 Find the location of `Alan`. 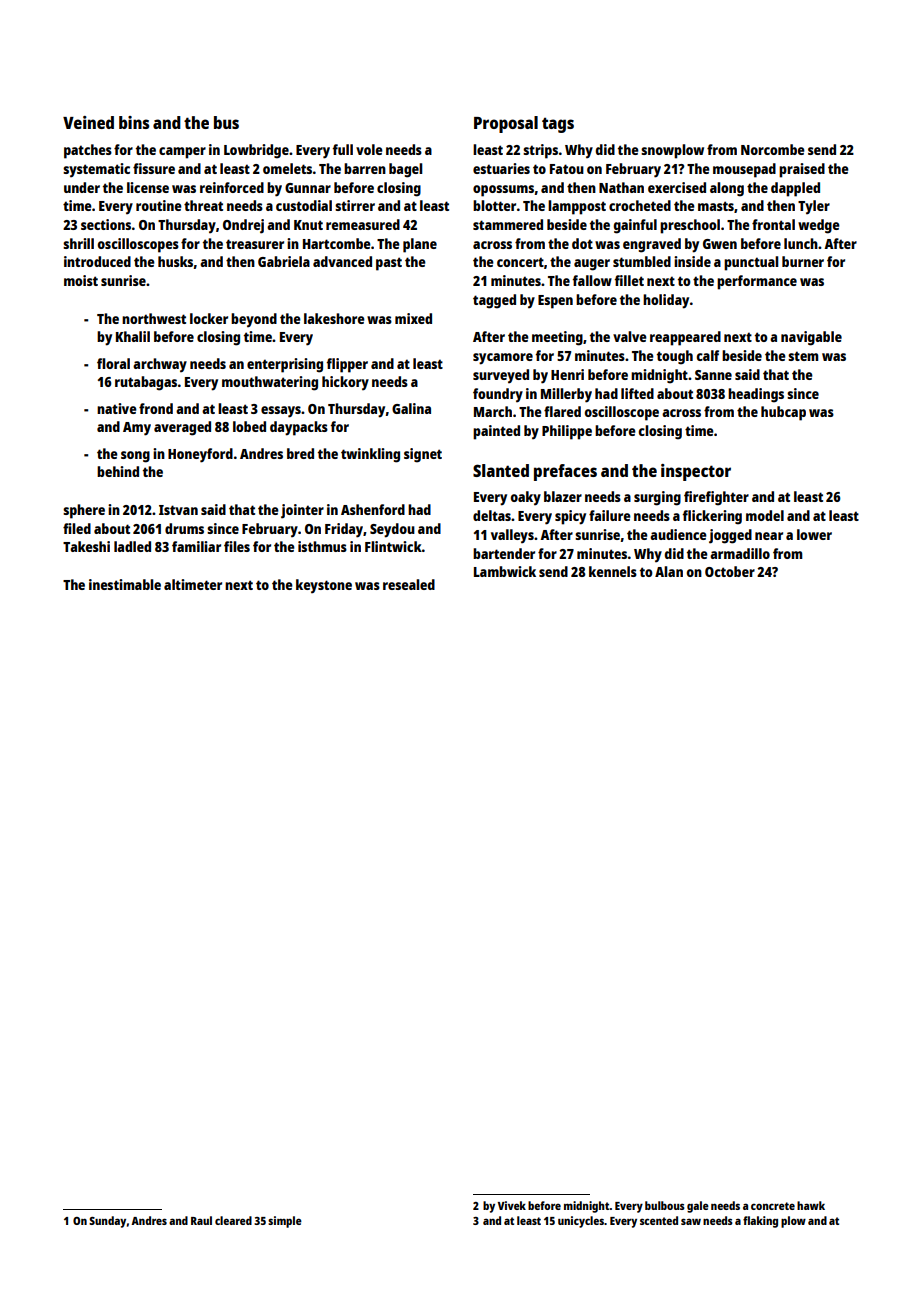

Alan is located at coordinates (669, 571).
